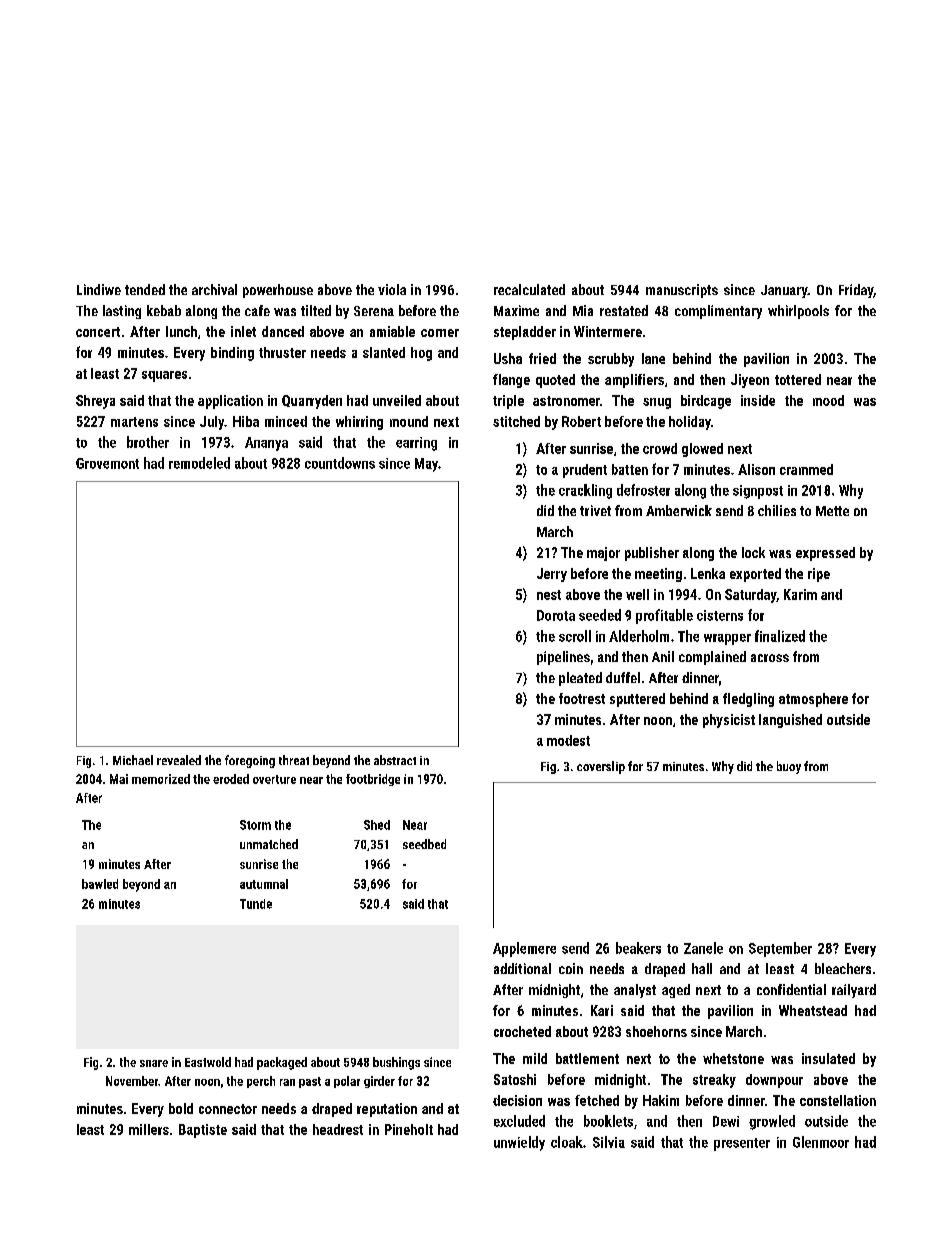  What do you see at coordinates (278, 291) in the page?
I see `powerhouse` at bounding box center [278, 291].
